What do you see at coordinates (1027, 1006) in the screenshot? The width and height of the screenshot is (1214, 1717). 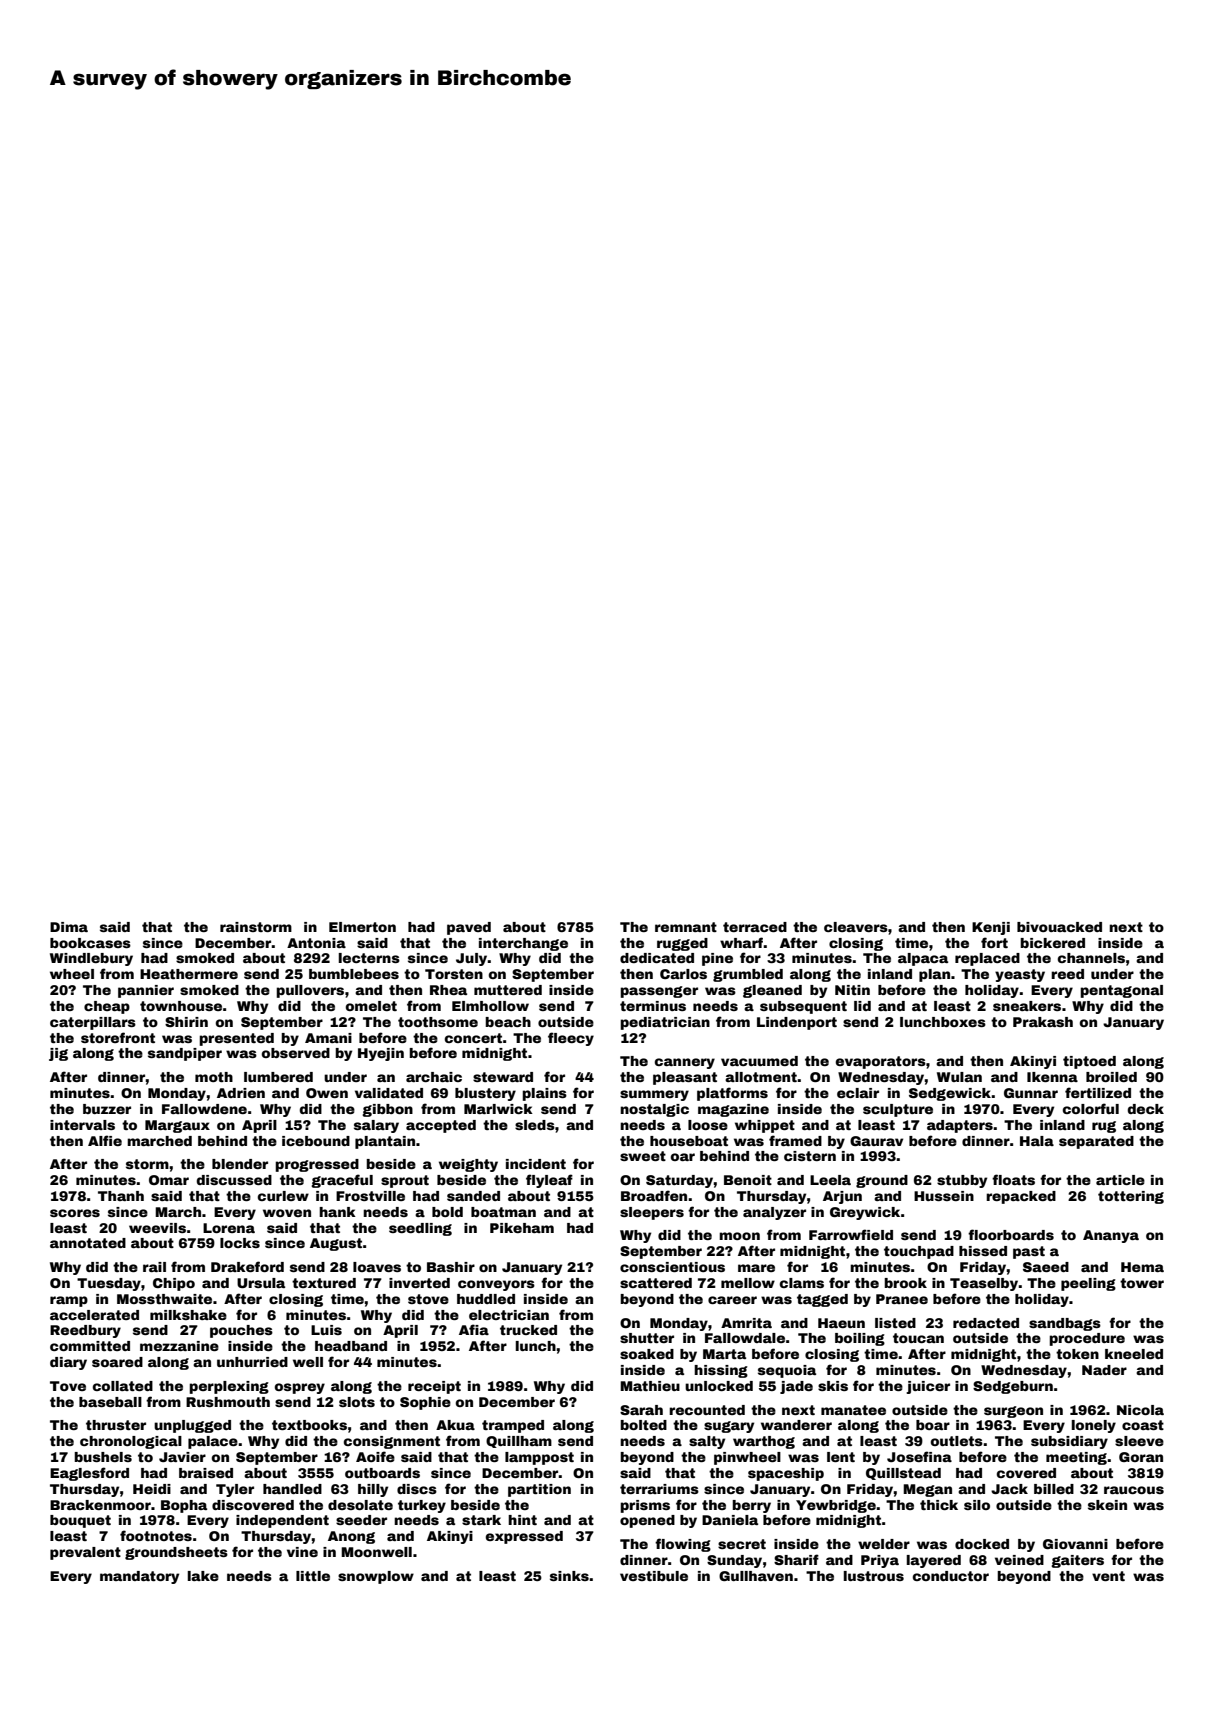 I see `sneakers` at bounding box center [1027, 1006].
